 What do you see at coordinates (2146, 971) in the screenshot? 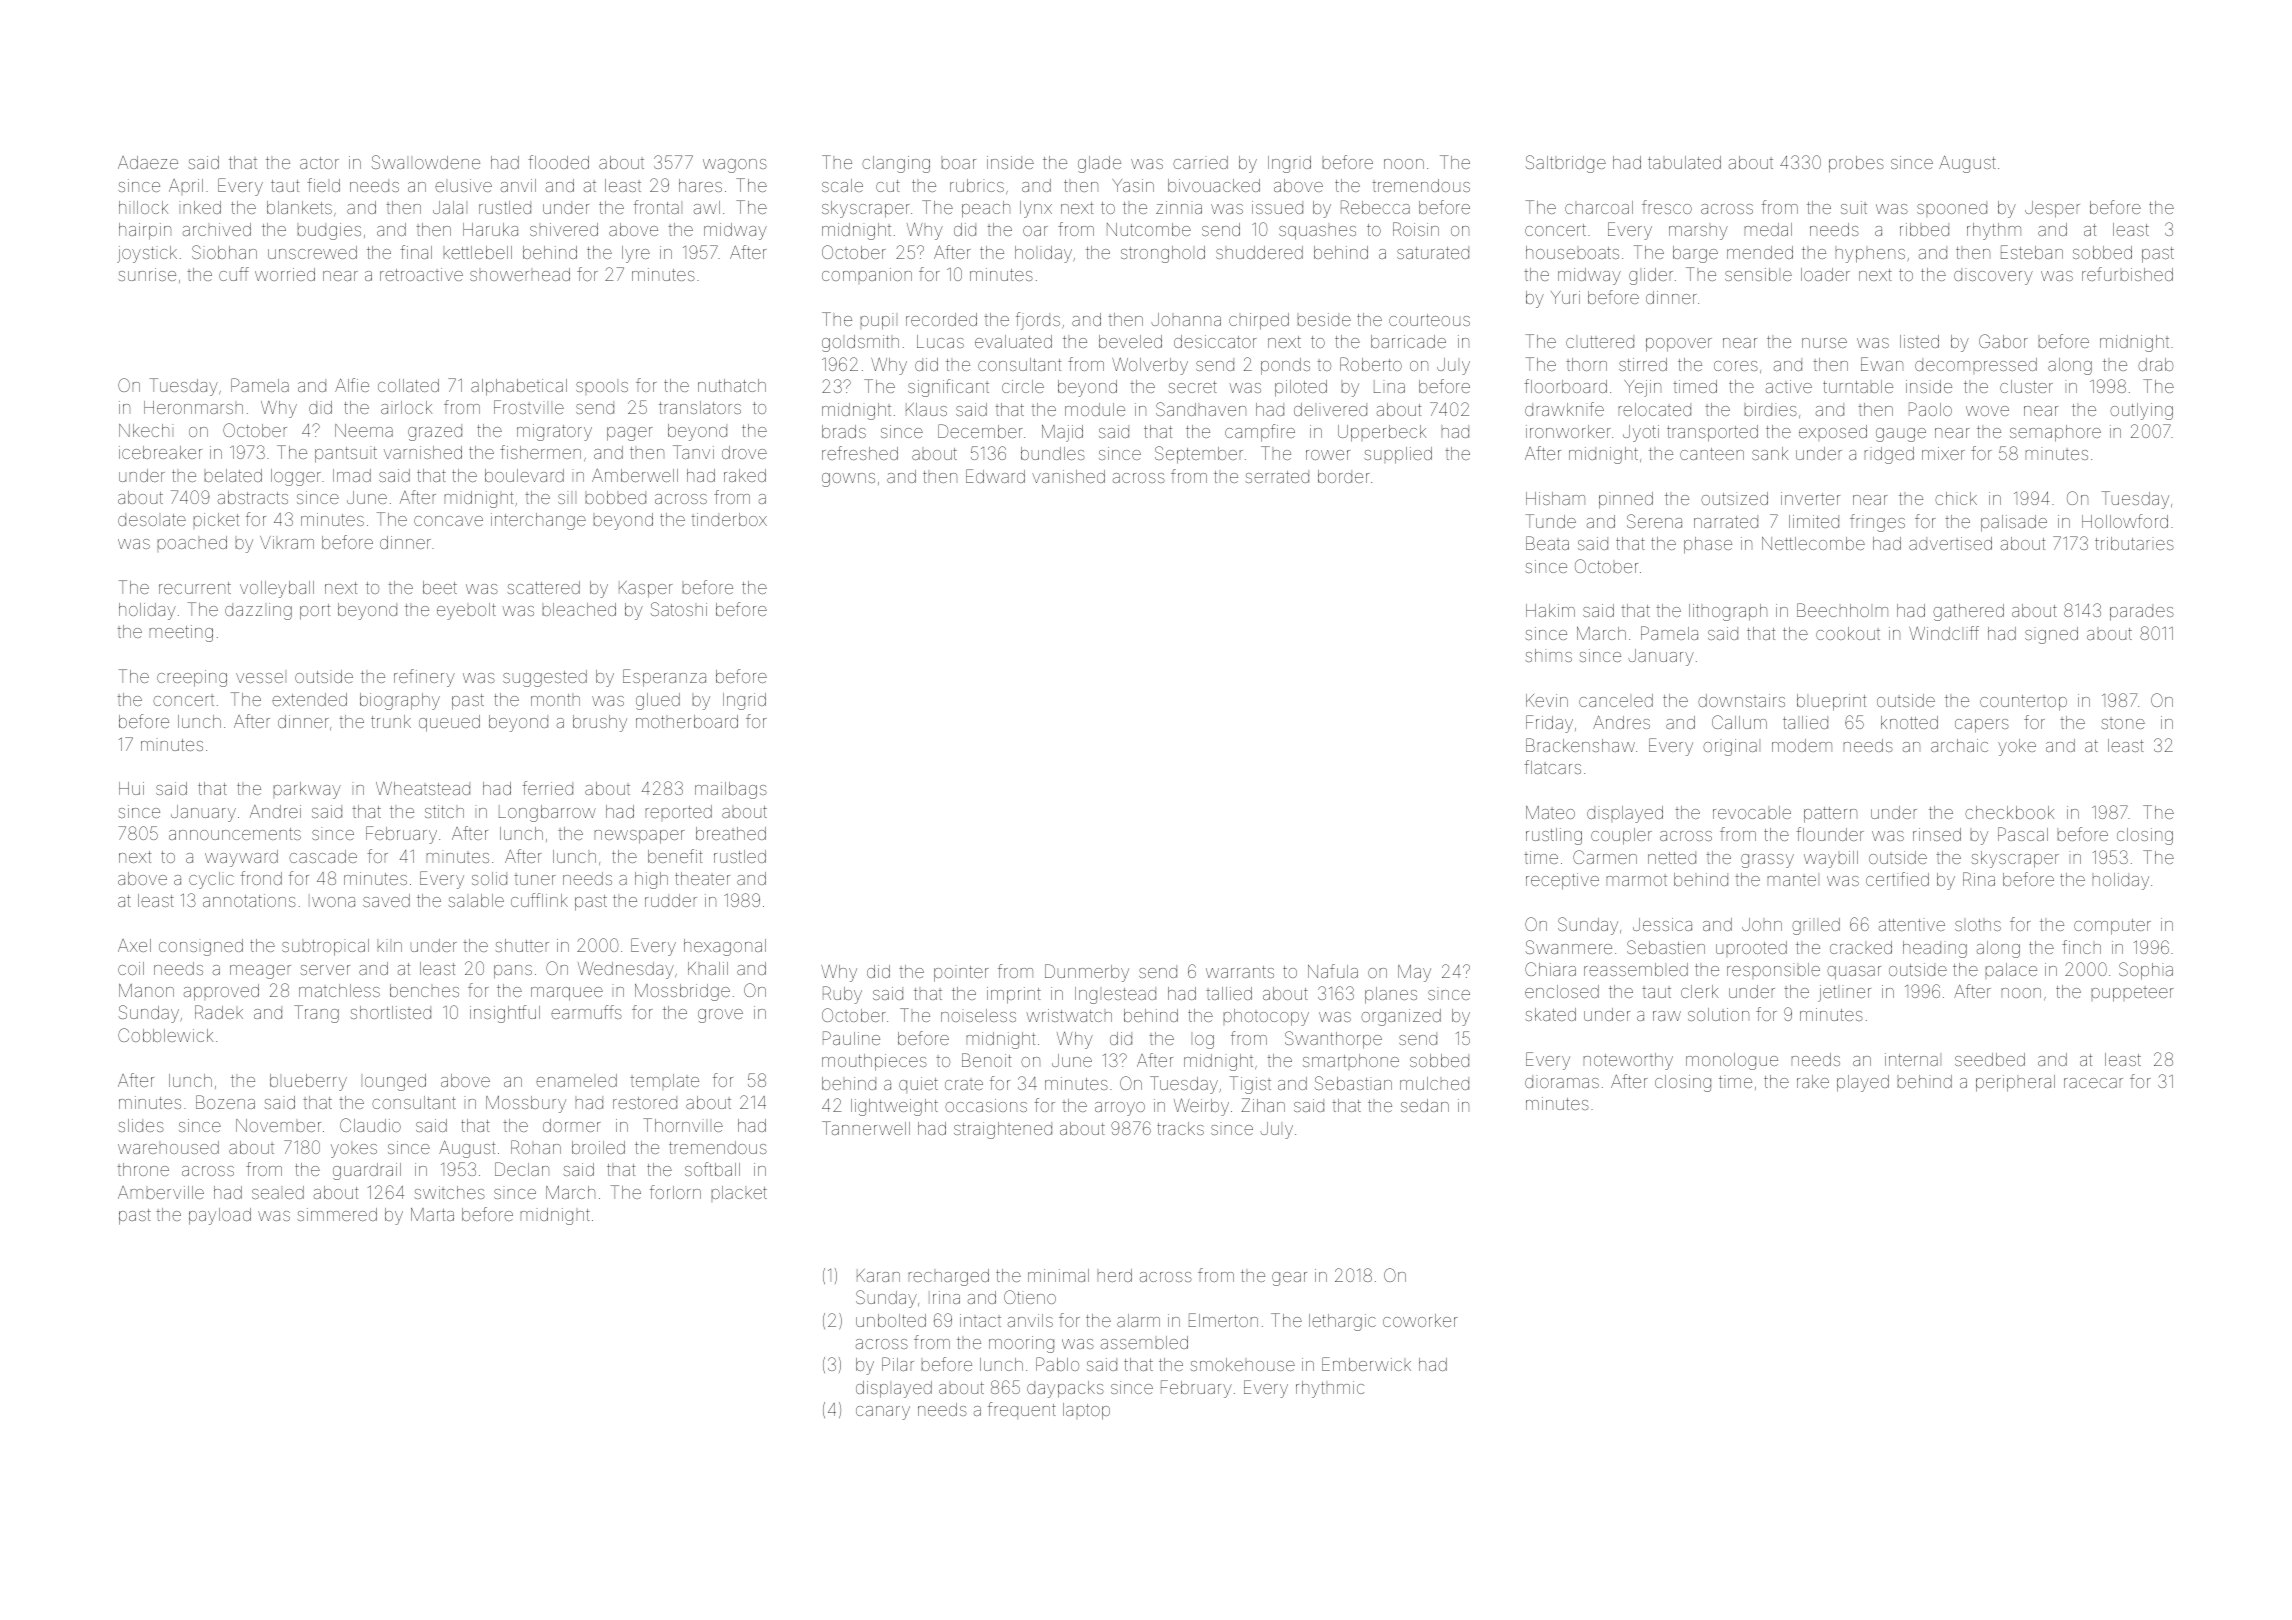
I see `Sophia` at bounding box center [2146, 971].
